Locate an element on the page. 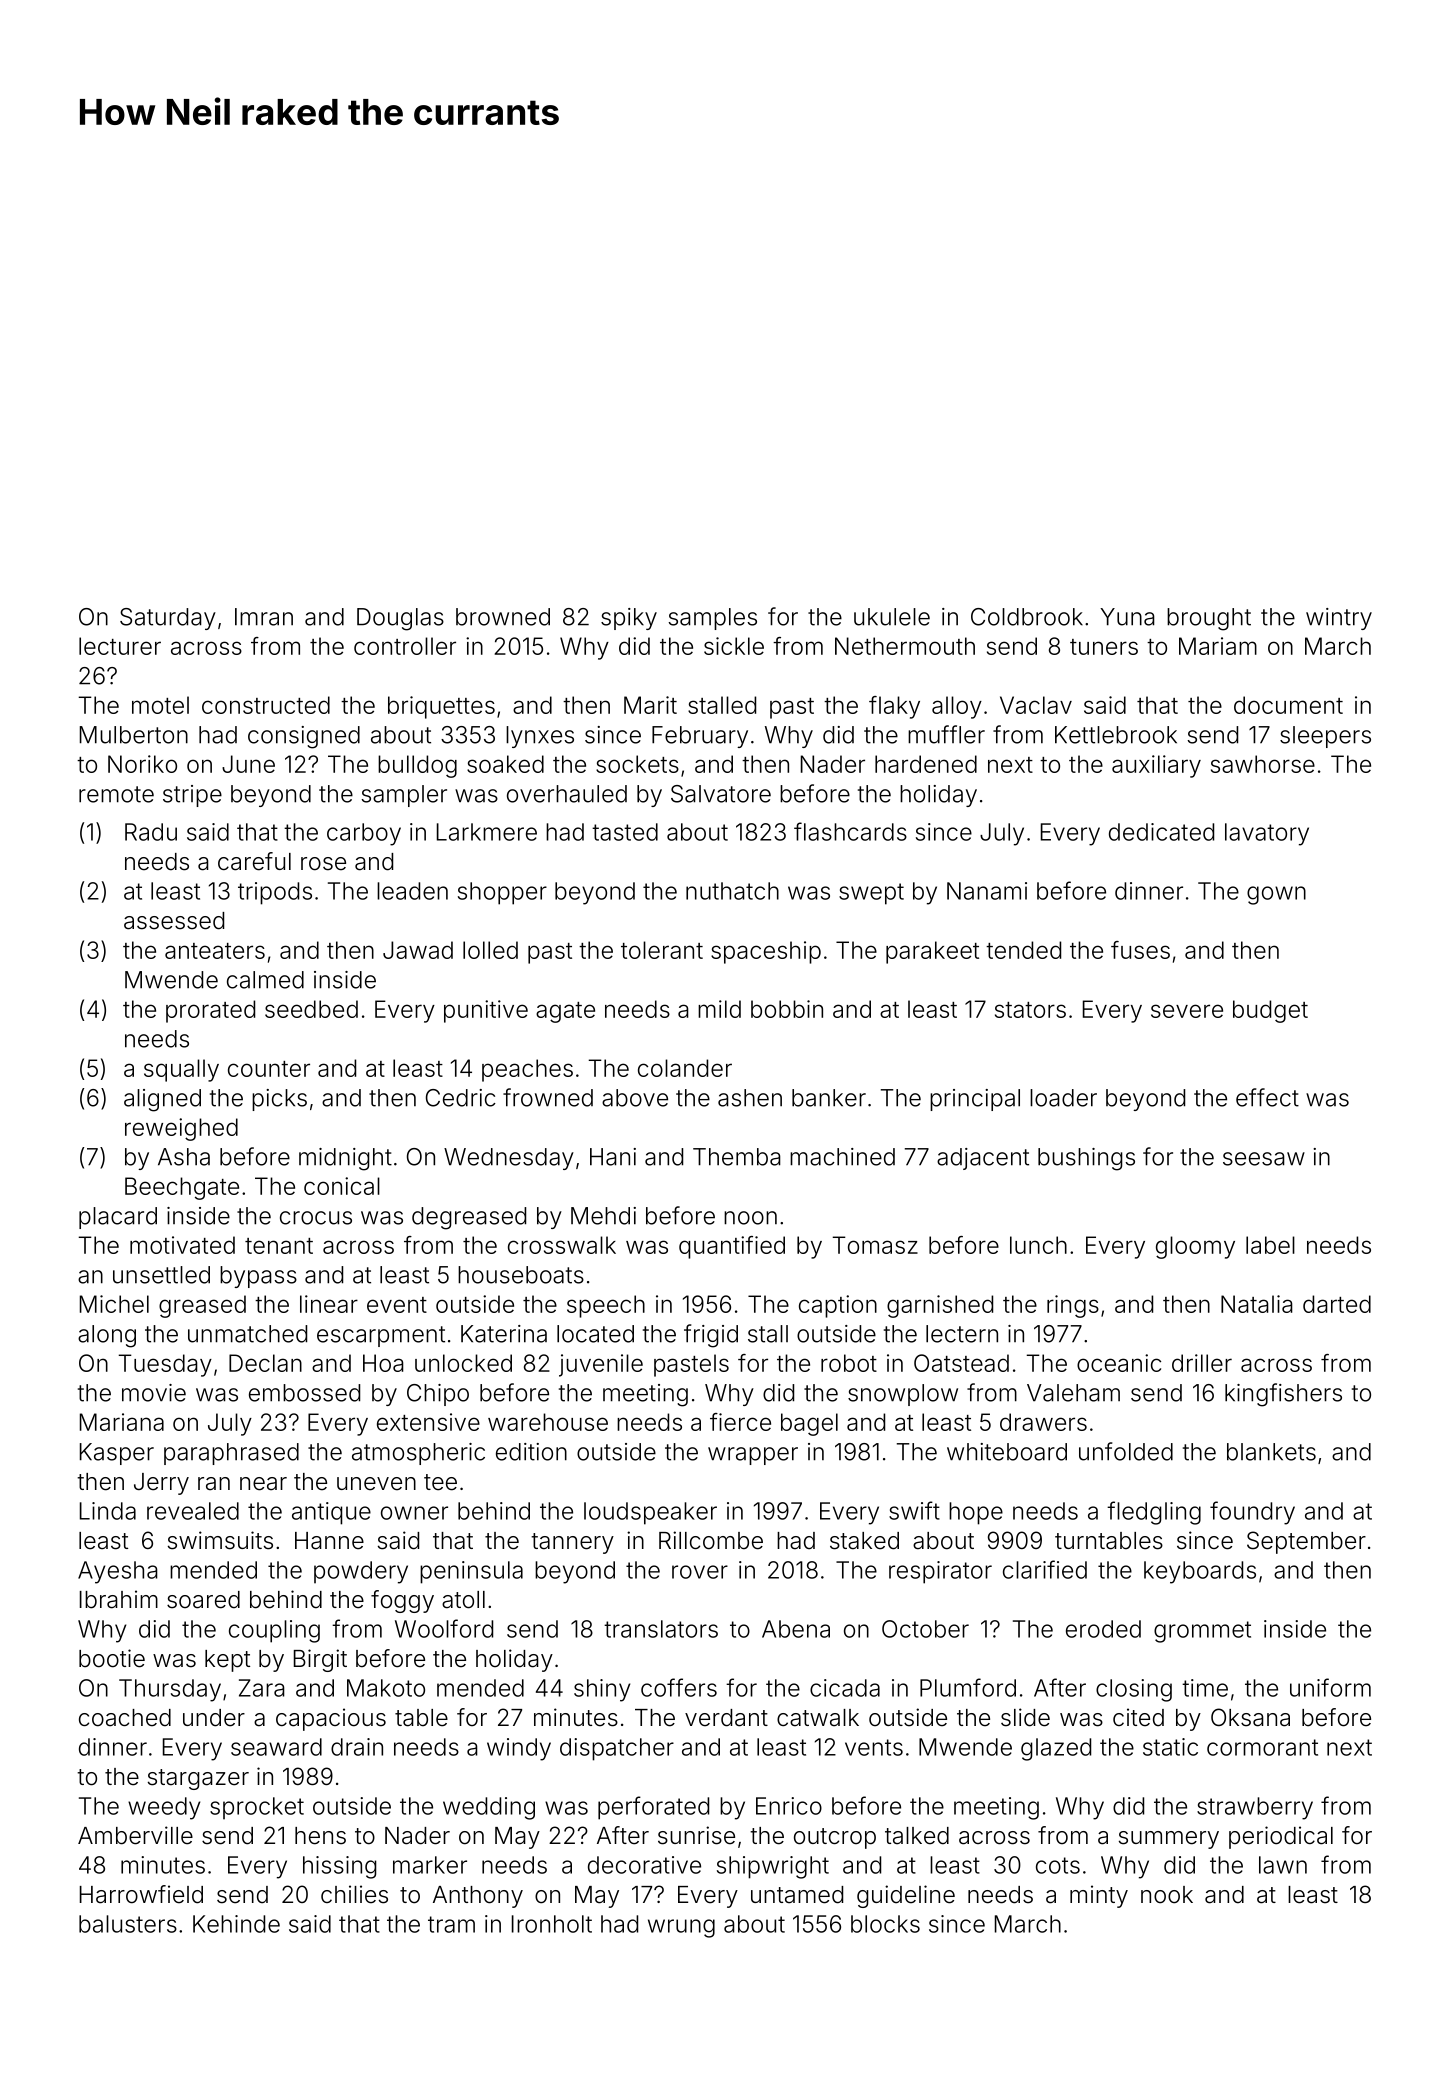 The width and height of the image is (1450, 2100). untamed is located at coordinates (797, 1895).
